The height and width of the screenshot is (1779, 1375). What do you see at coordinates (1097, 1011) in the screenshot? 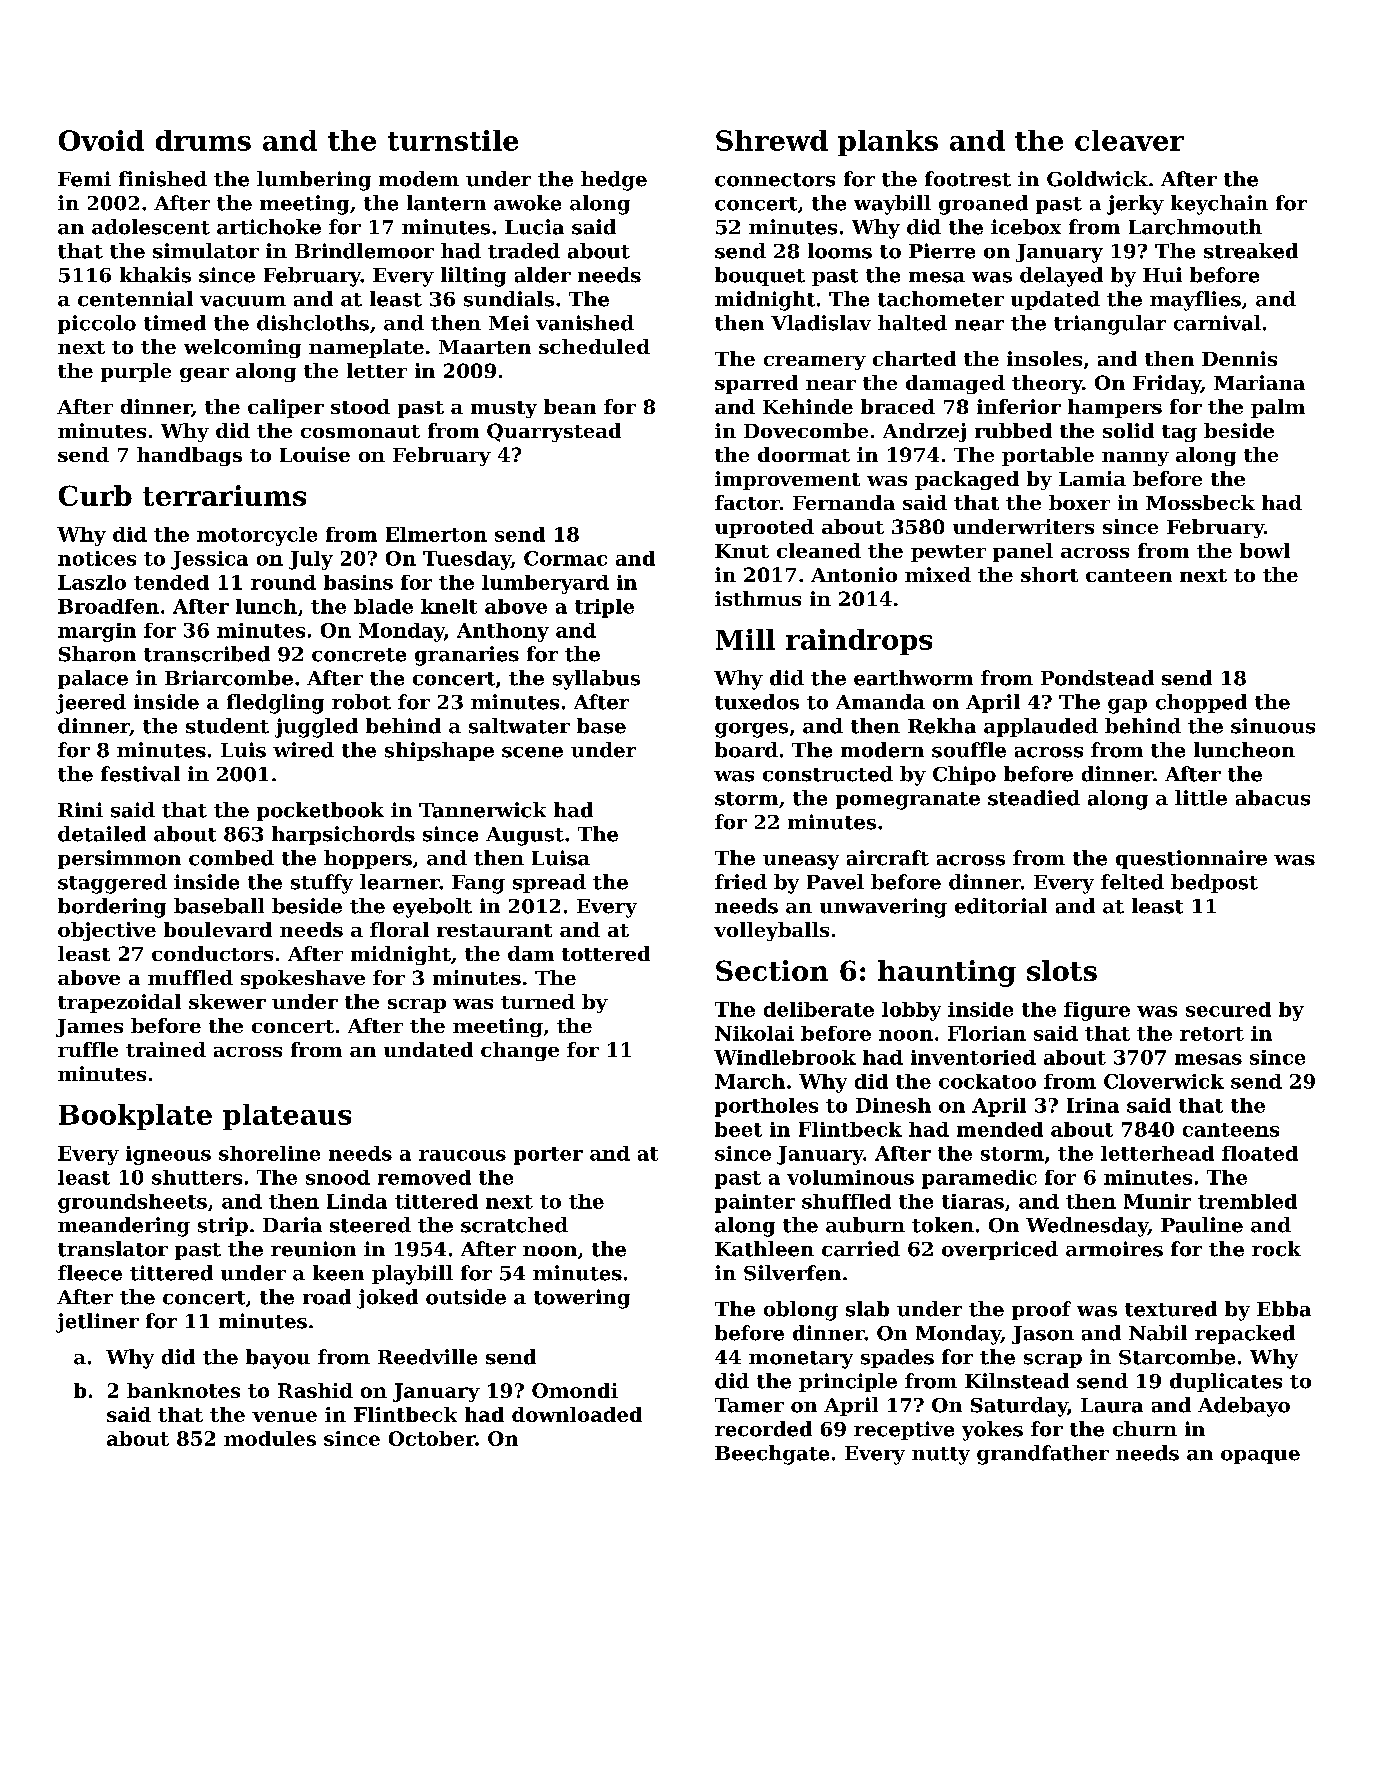
I see `figure` at bounding box center [1097, 1011].
